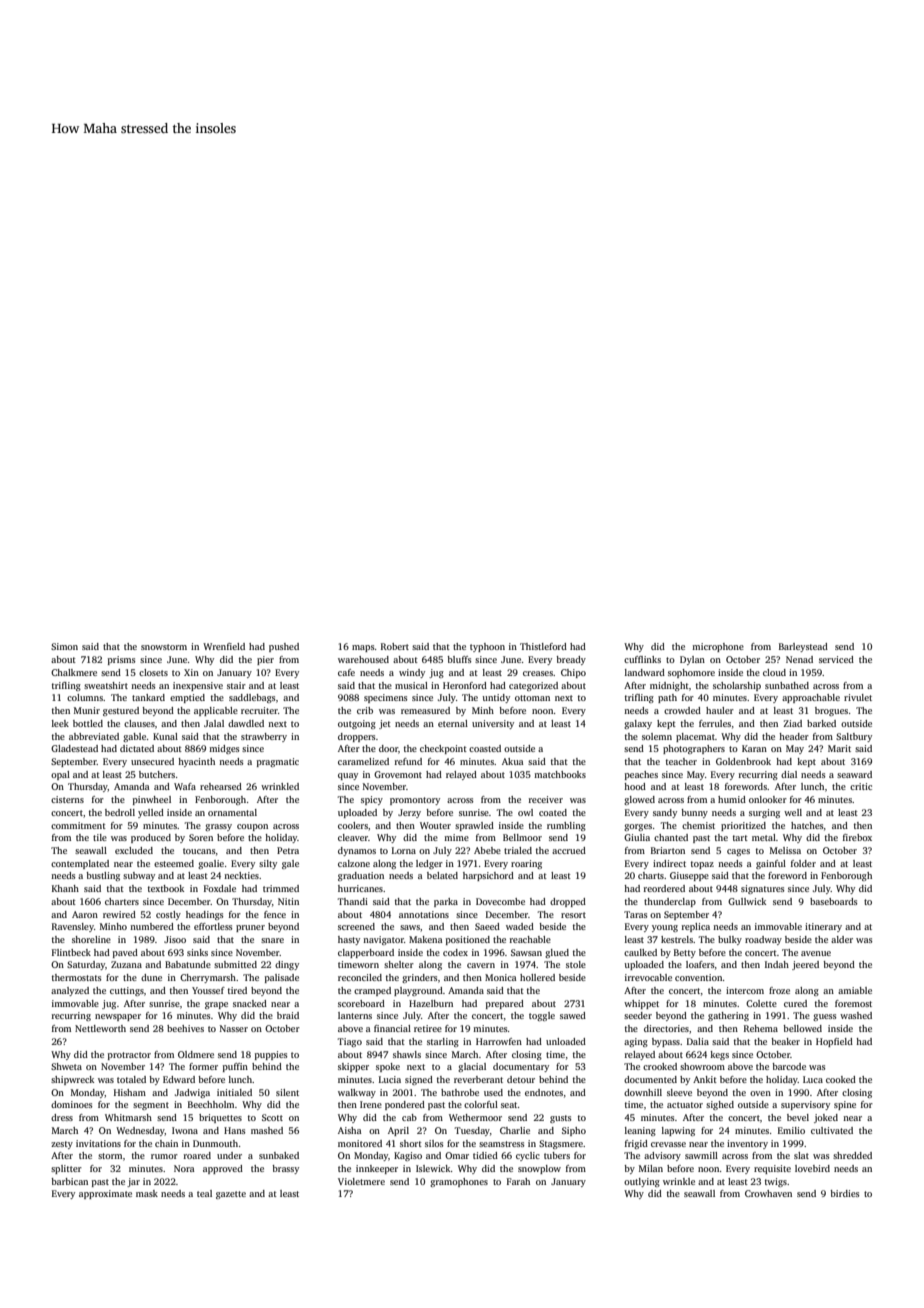 The width and height of the page is (924, 1308). I want to click on reachable, so click(530, 939).
